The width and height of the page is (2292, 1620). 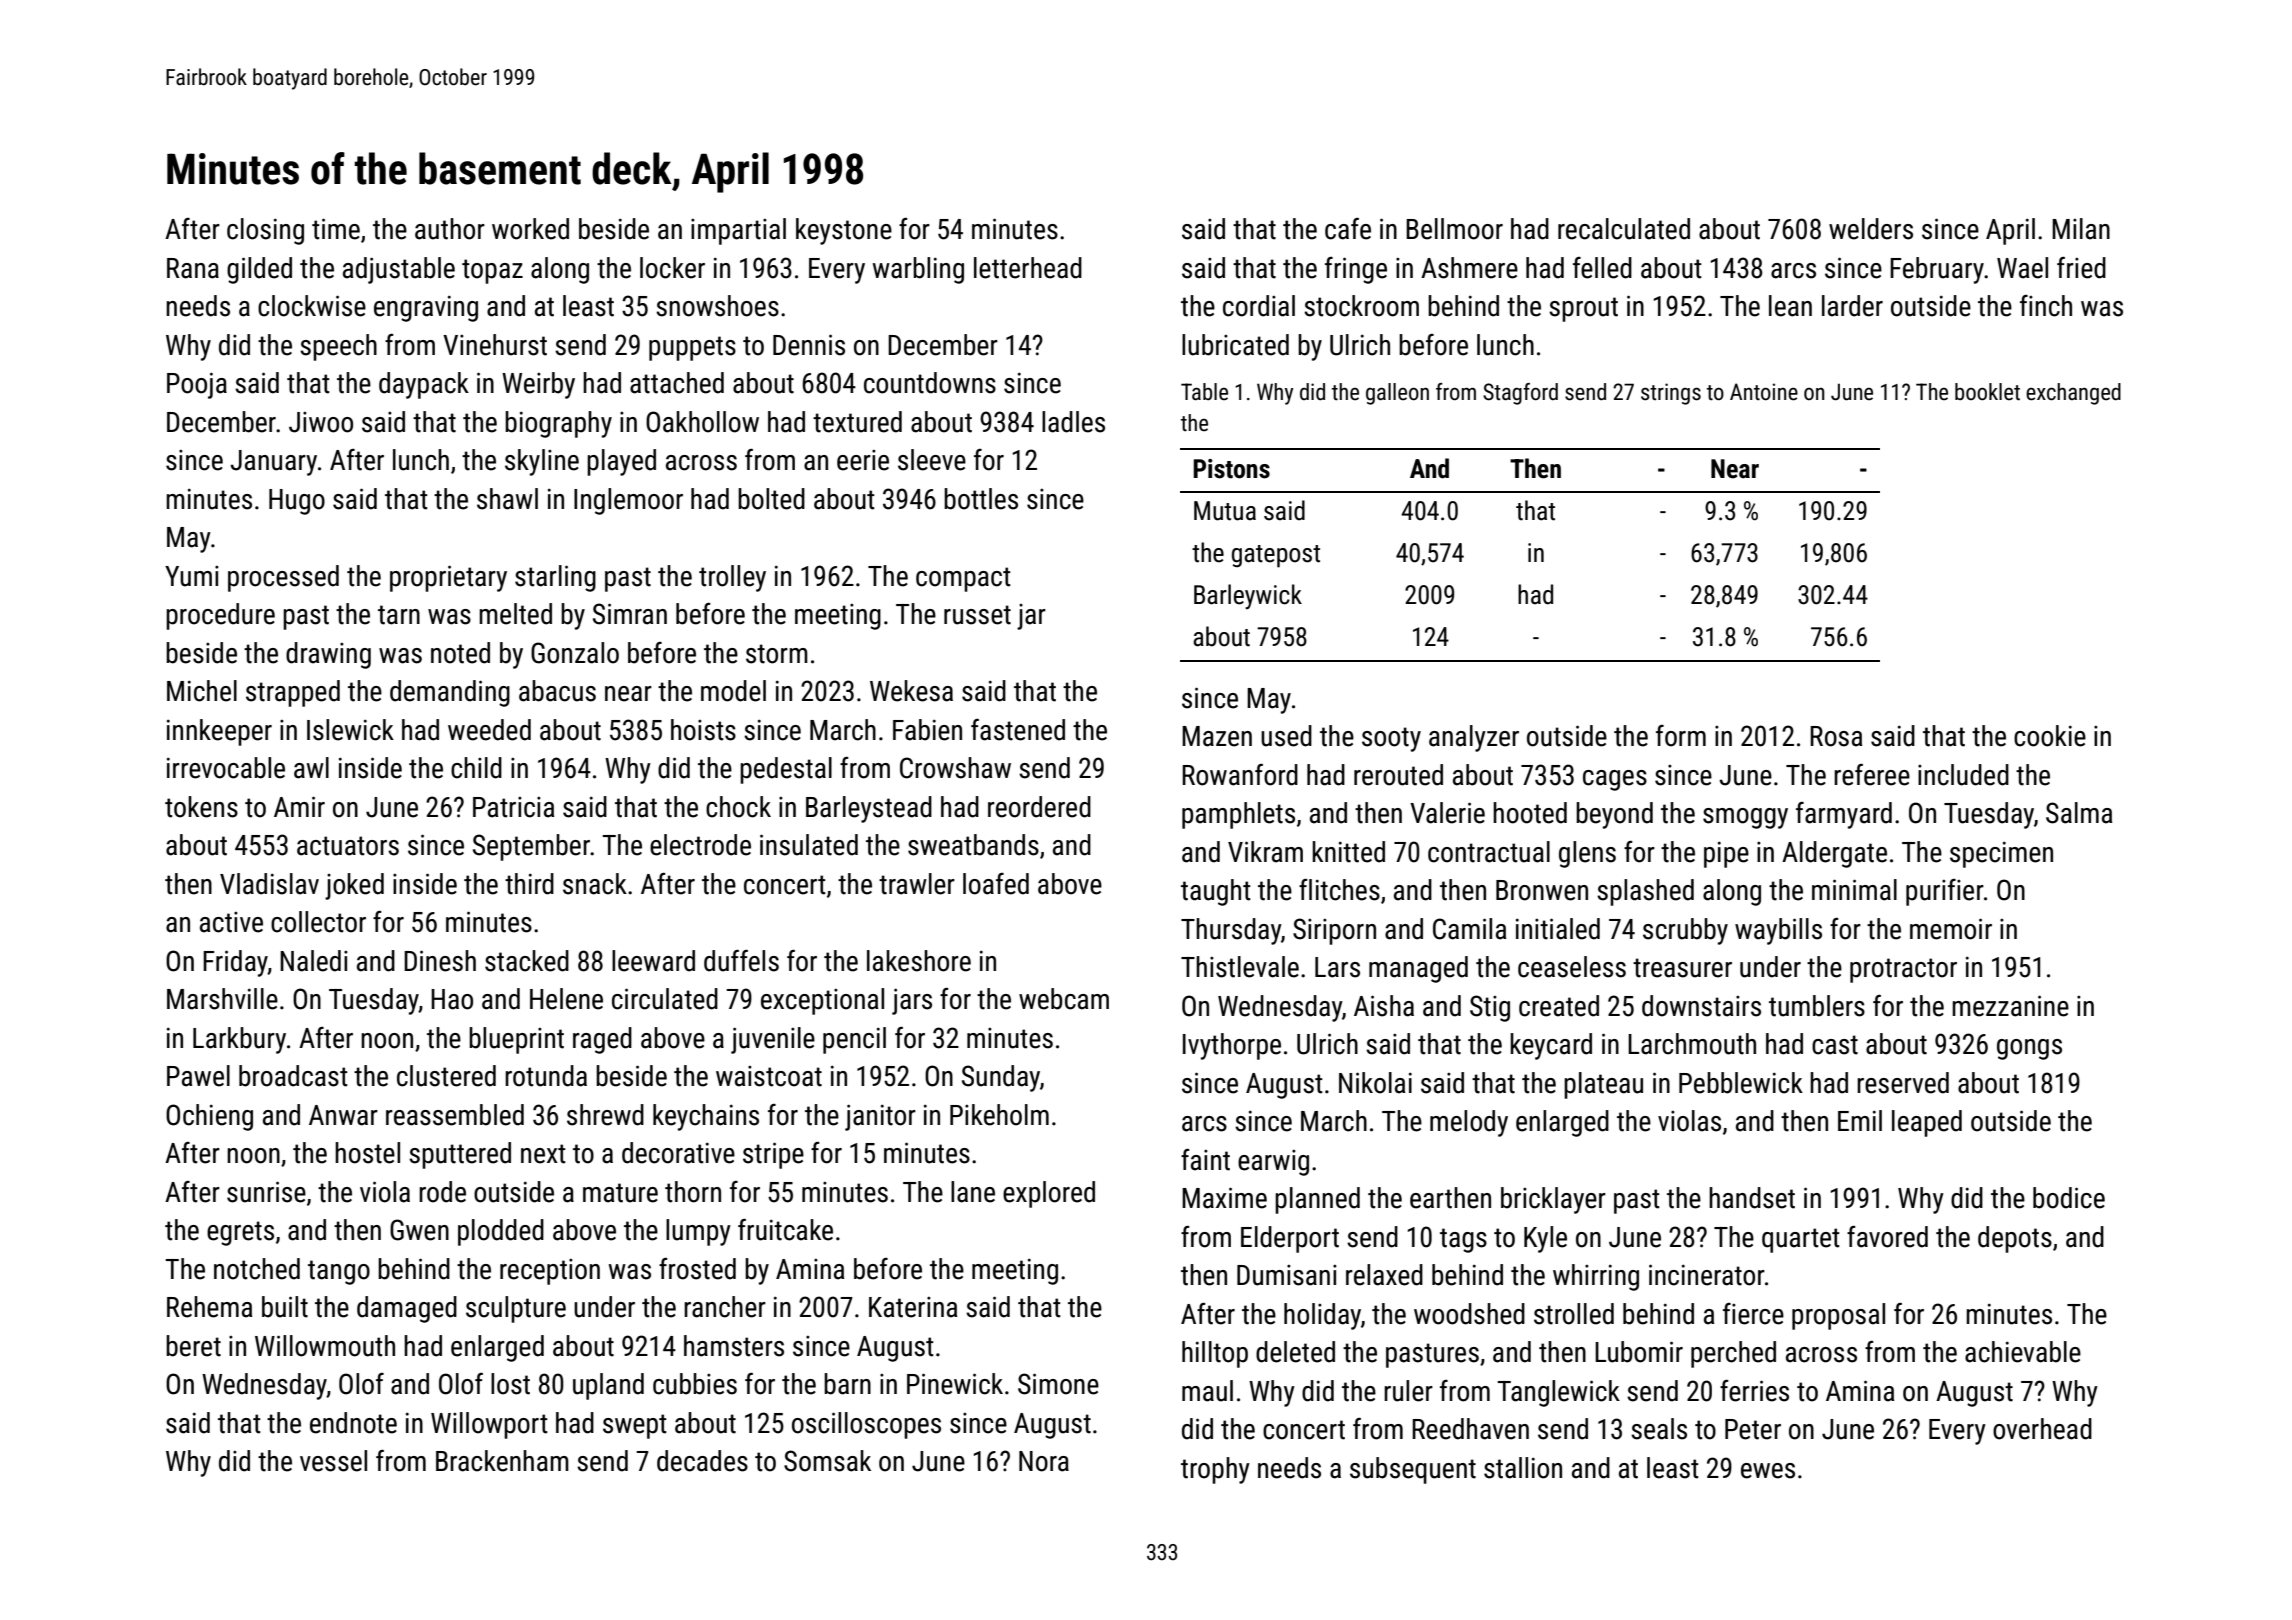 I want to click on Nikolai, so click(x=1375, y=1083).
